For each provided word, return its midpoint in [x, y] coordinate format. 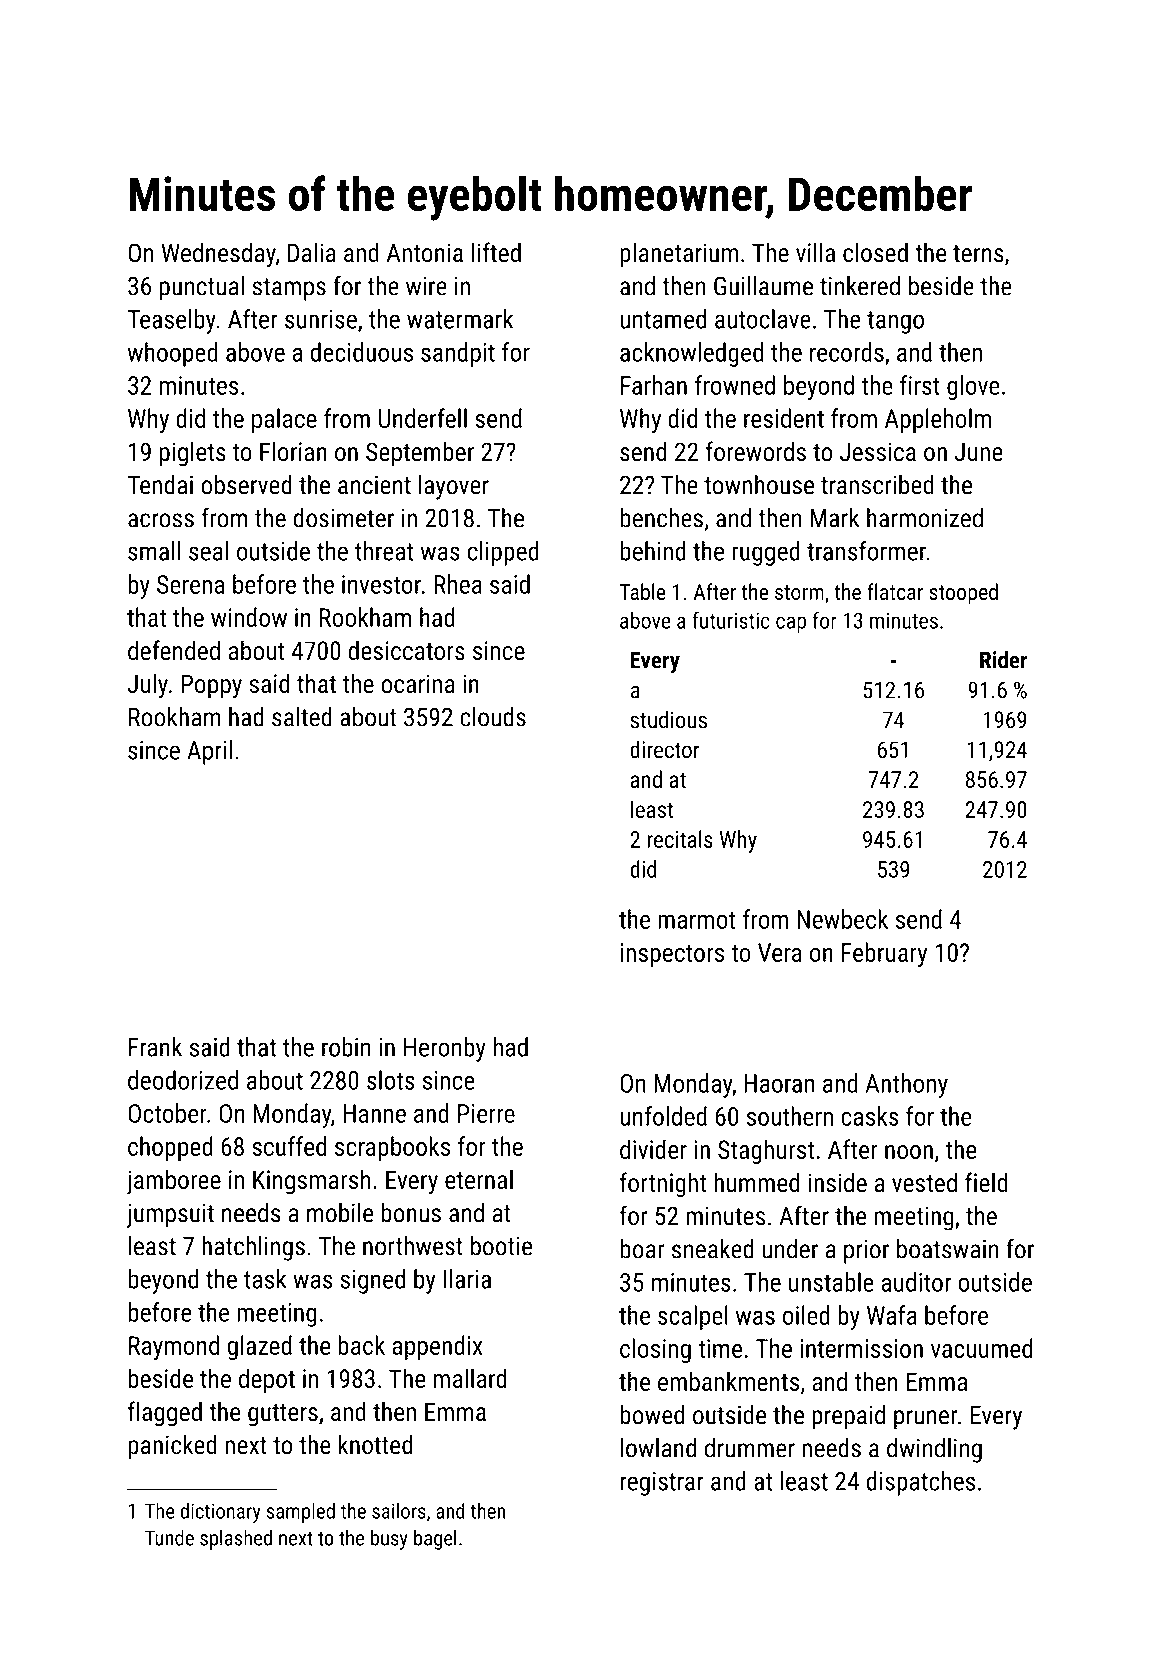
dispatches [920, 1483]
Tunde [169, 1537]
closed [875, 252]
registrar [662, 1484]
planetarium [679, 255]
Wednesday [219, 255]
